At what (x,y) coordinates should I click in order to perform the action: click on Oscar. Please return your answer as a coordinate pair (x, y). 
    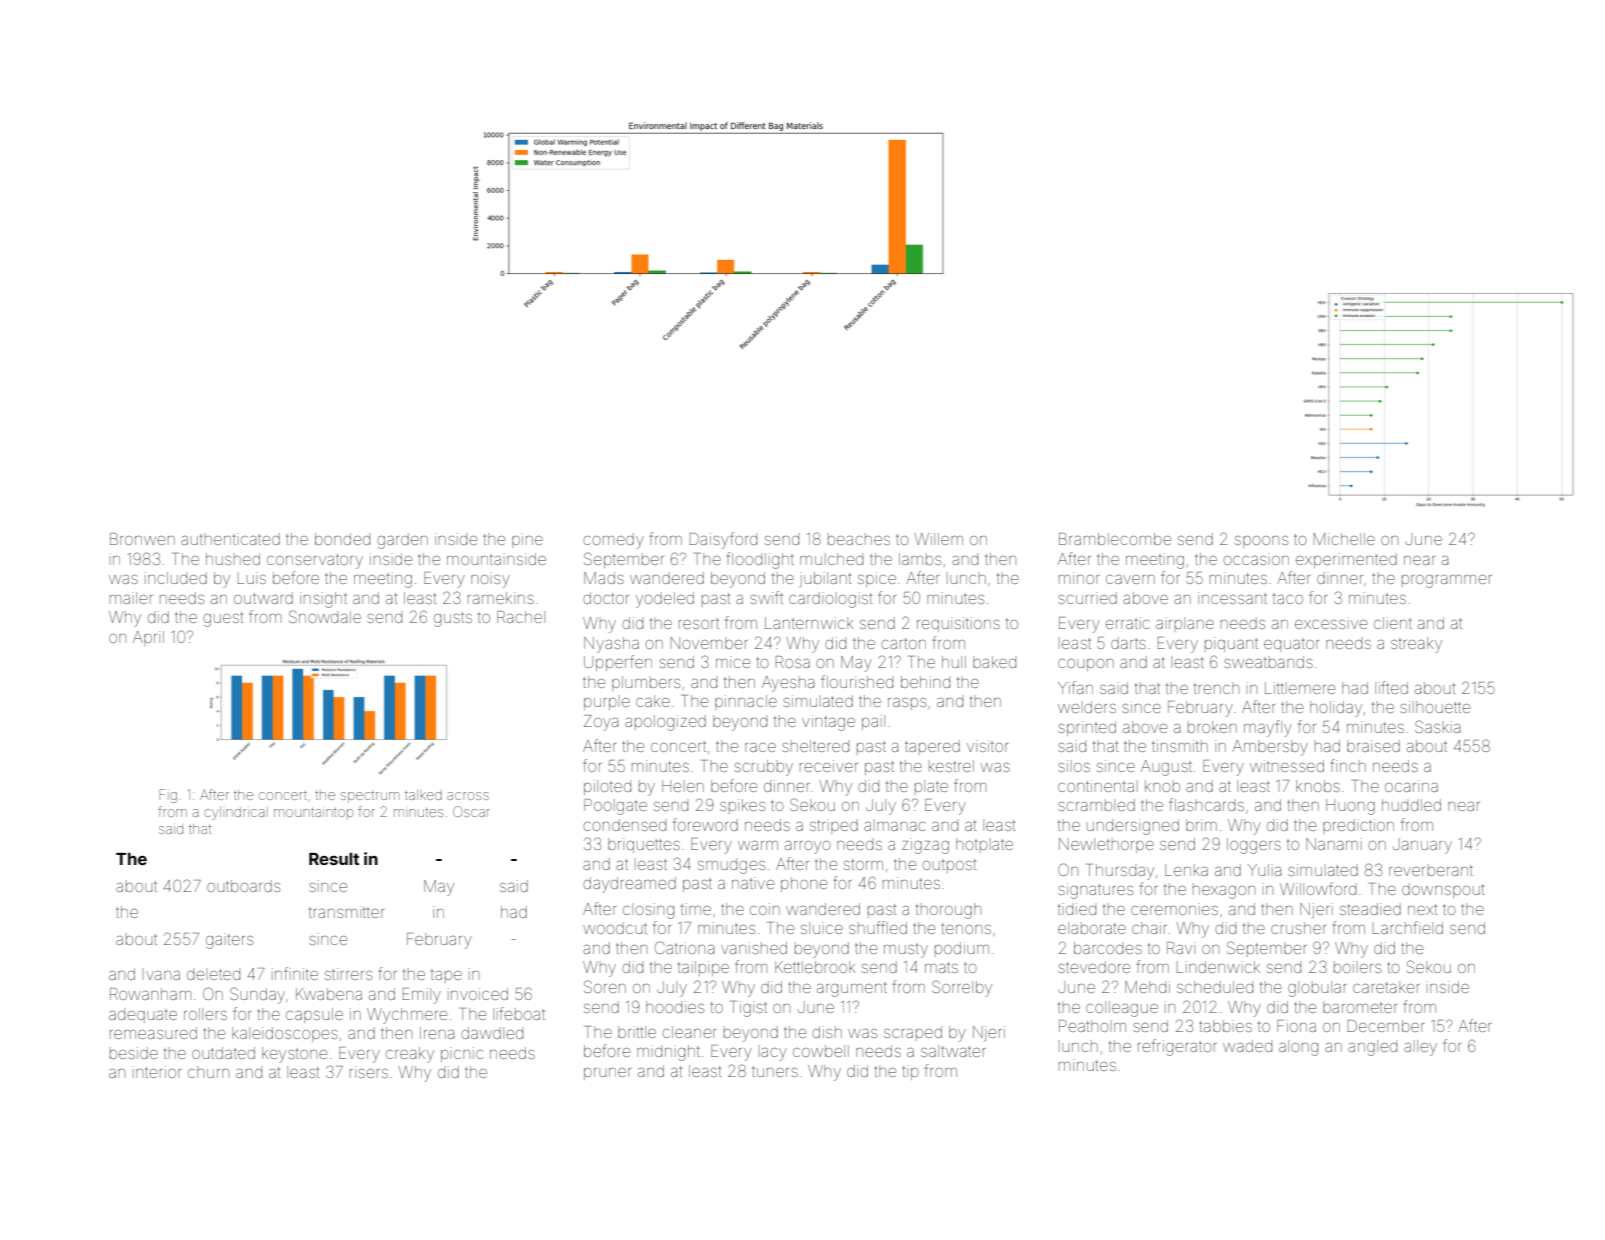
    Looking at the image, I should click on (471, 811).
